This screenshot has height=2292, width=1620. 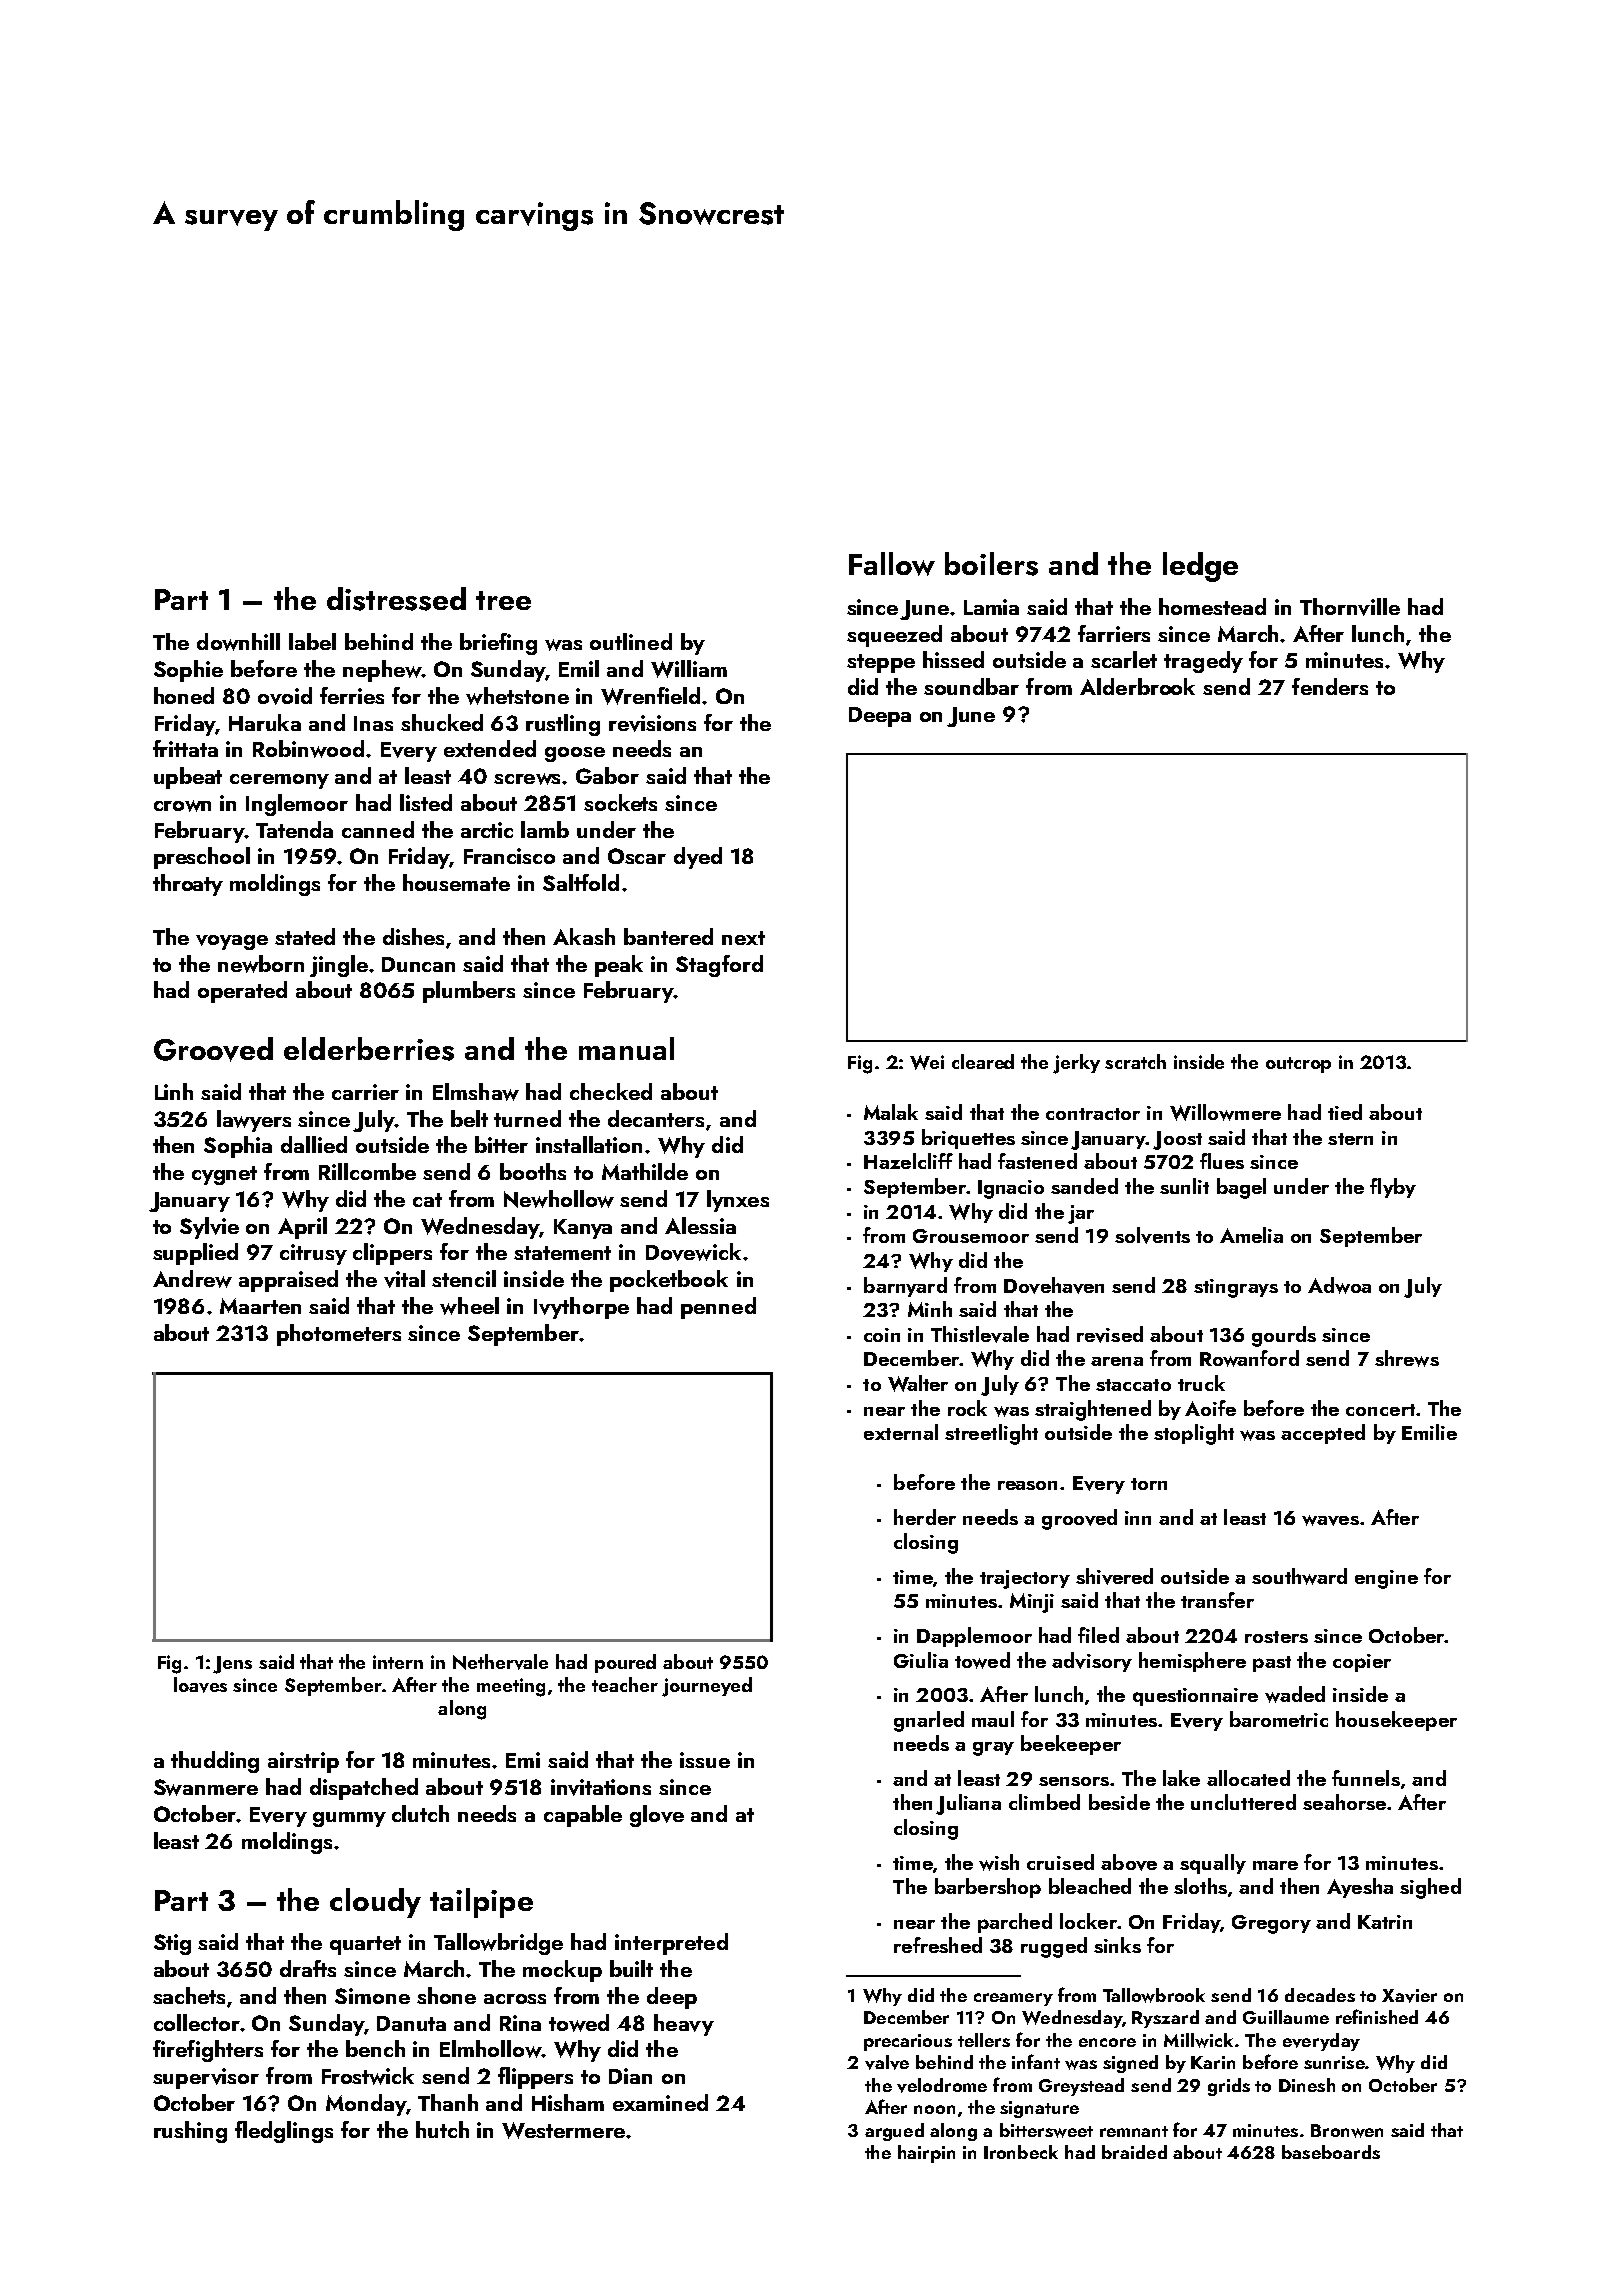 What do you see at coordinates (1360, 1888) in the screenshot?
I see `Ayesha` at bounding box center [1360, 1888].
